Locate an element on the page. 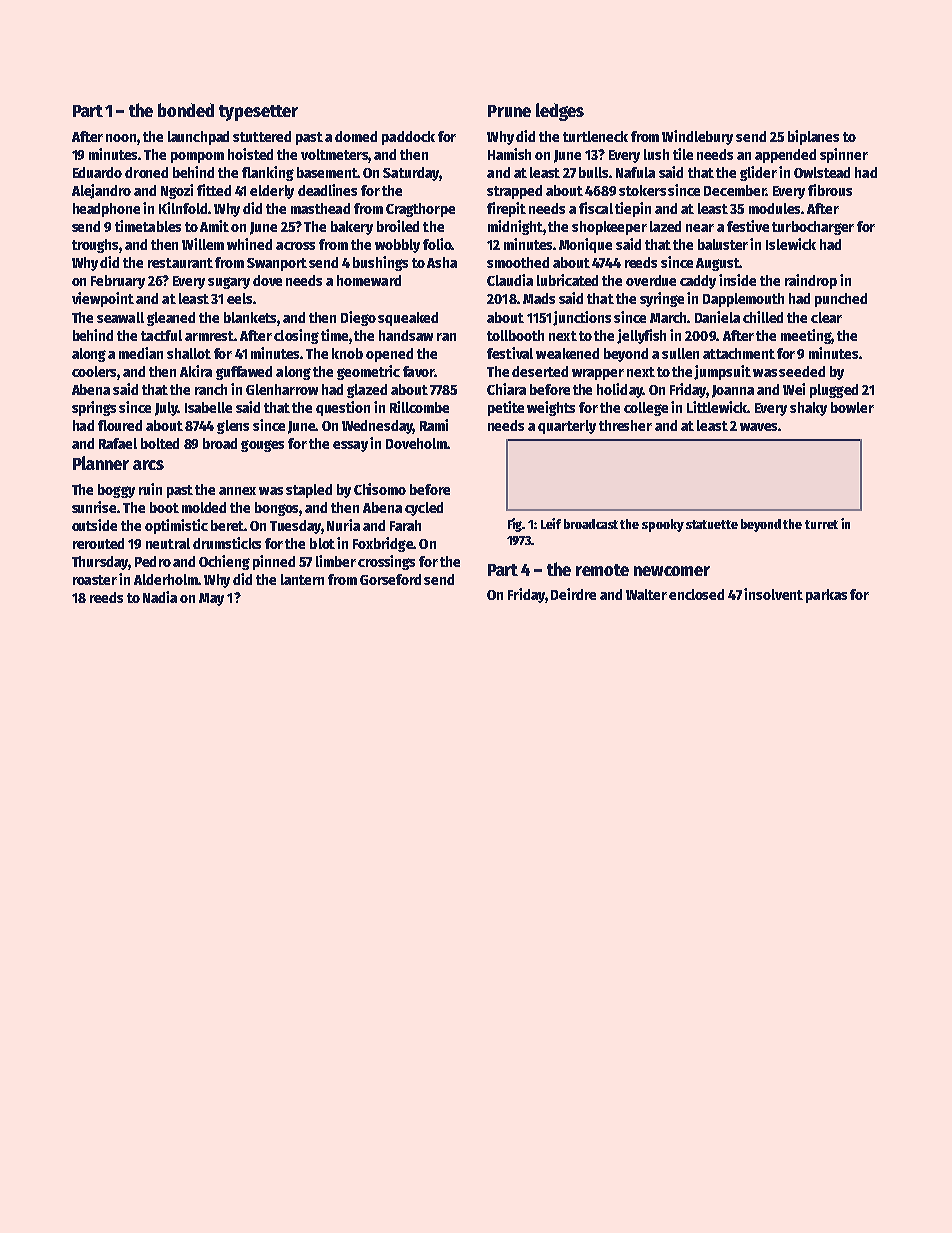 The width and height of the image is (952, 1233). rerouted is located at coordinates (98, 543).
